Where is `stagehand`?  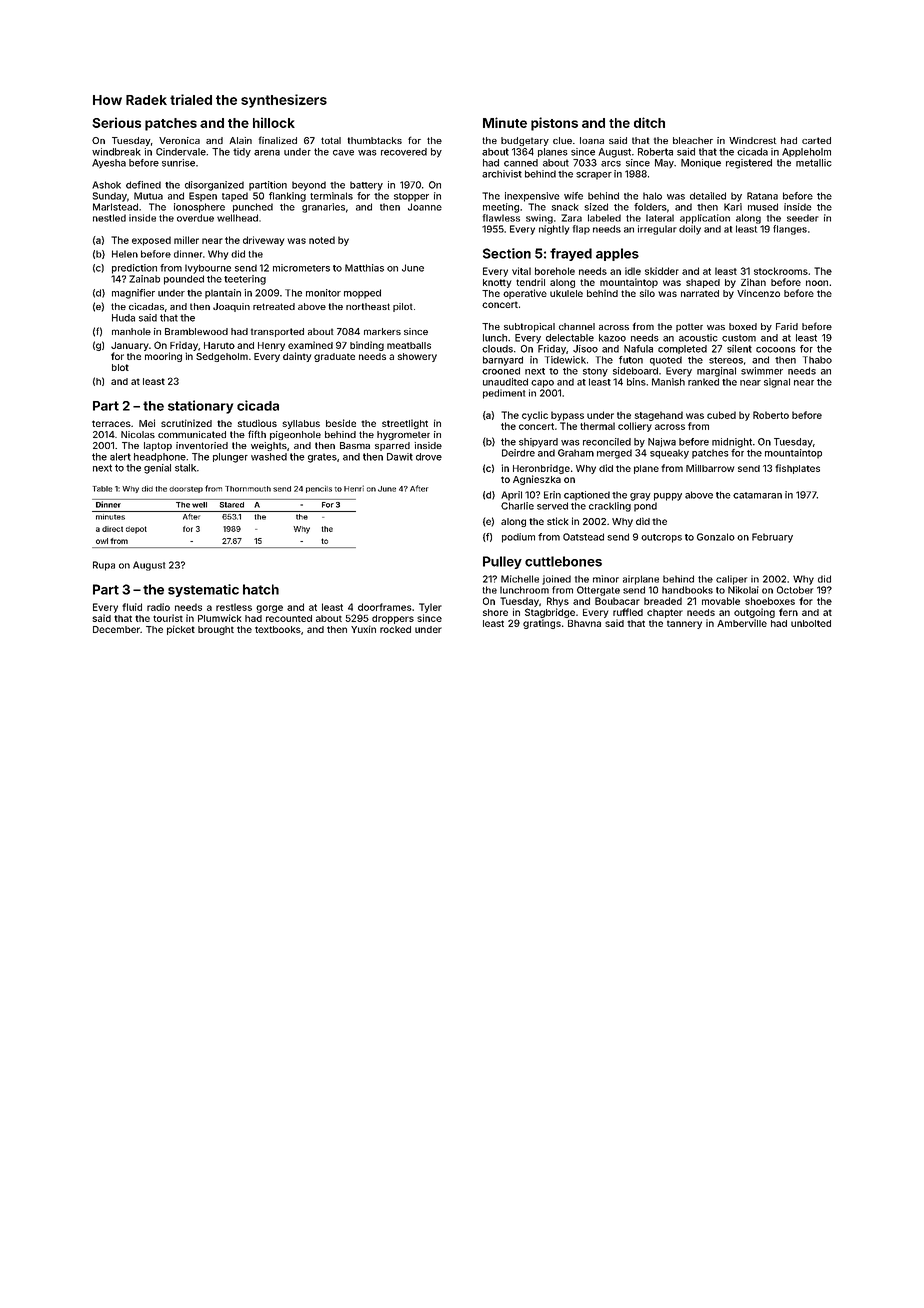
stagehand is located at coordinates (659, 416).
